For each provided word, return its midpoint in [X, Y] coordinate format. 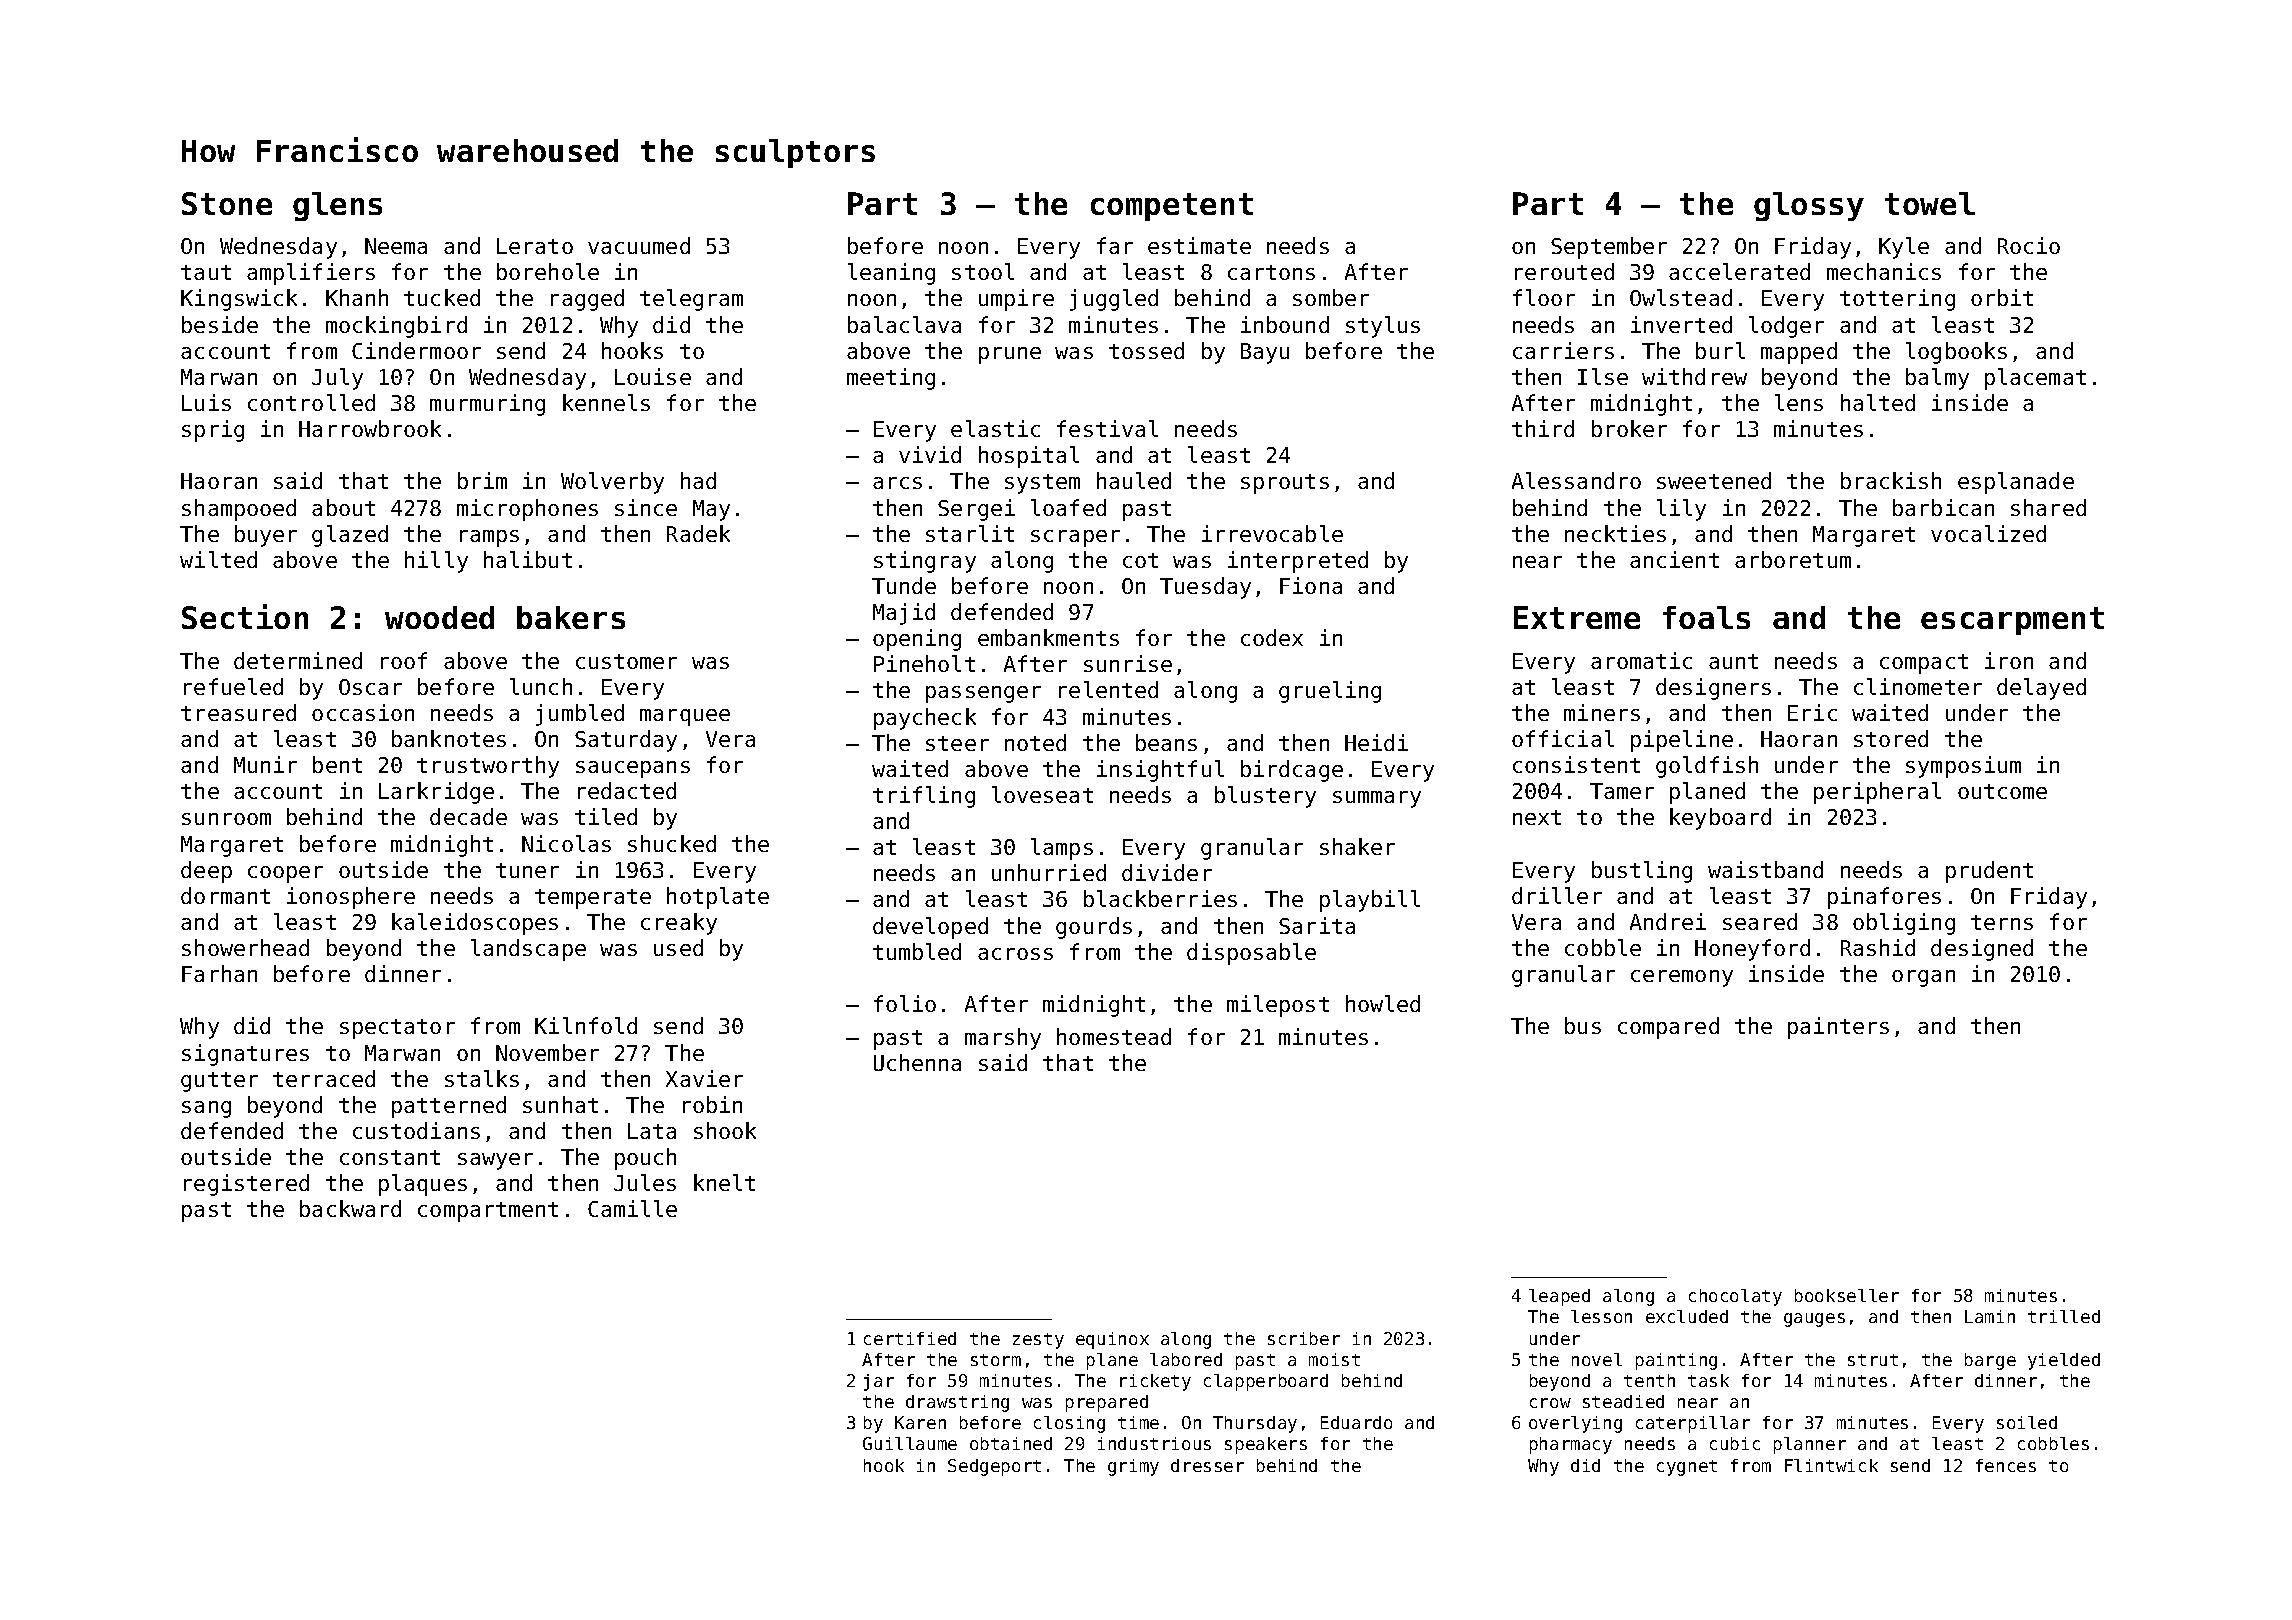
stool [983, 271]
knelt [724, 1182]
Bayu [1265, 353]
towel [1930, 203]
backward [350, 1208]
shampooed [239, 510]
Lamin [1990, 1316]
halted [1878, 402]
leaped [1559, 1297]
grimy [1133, 1467]
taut [206, 272]
